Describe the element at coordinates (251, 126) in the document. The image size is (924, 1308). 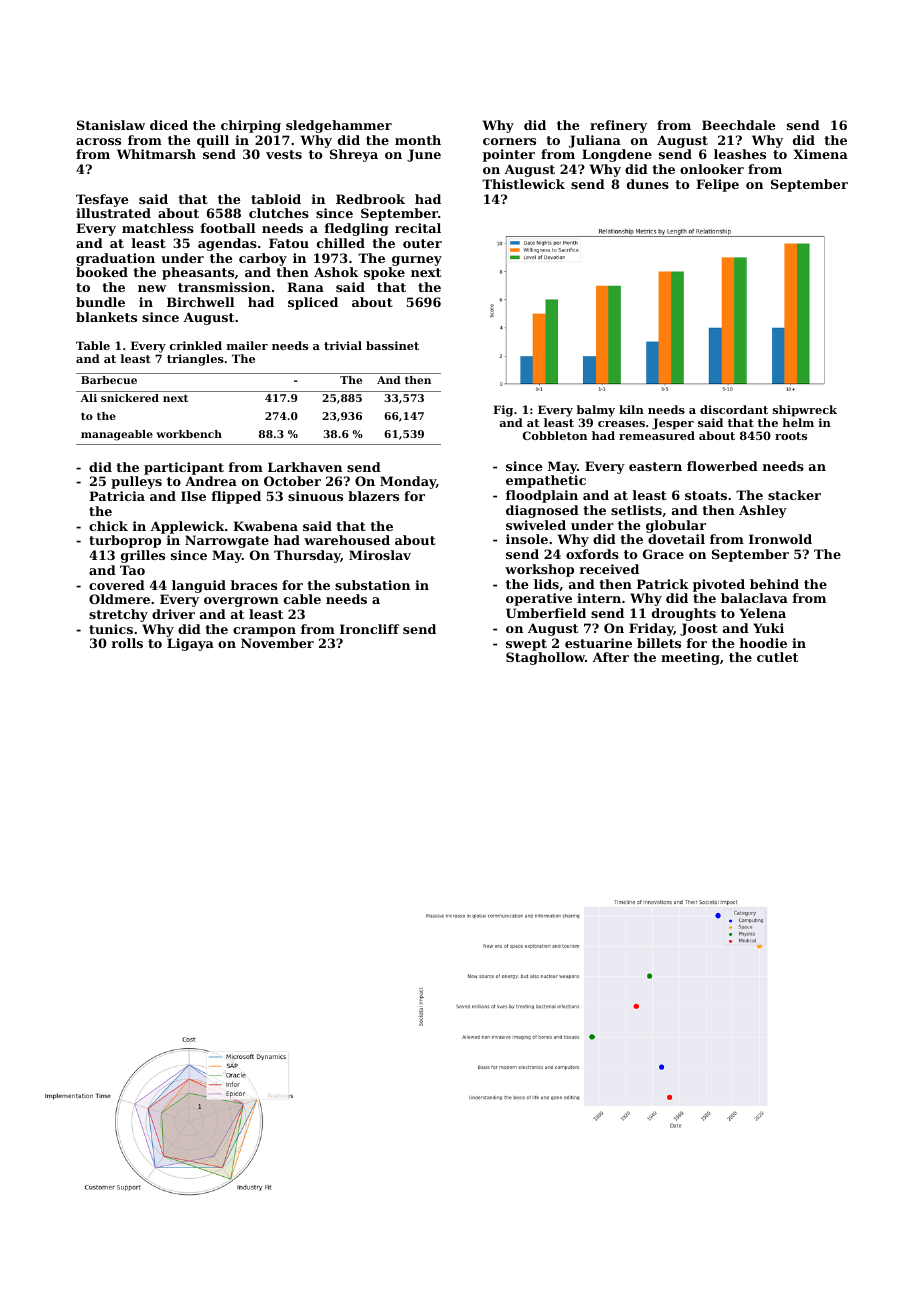
I see `chirping` at that location.
